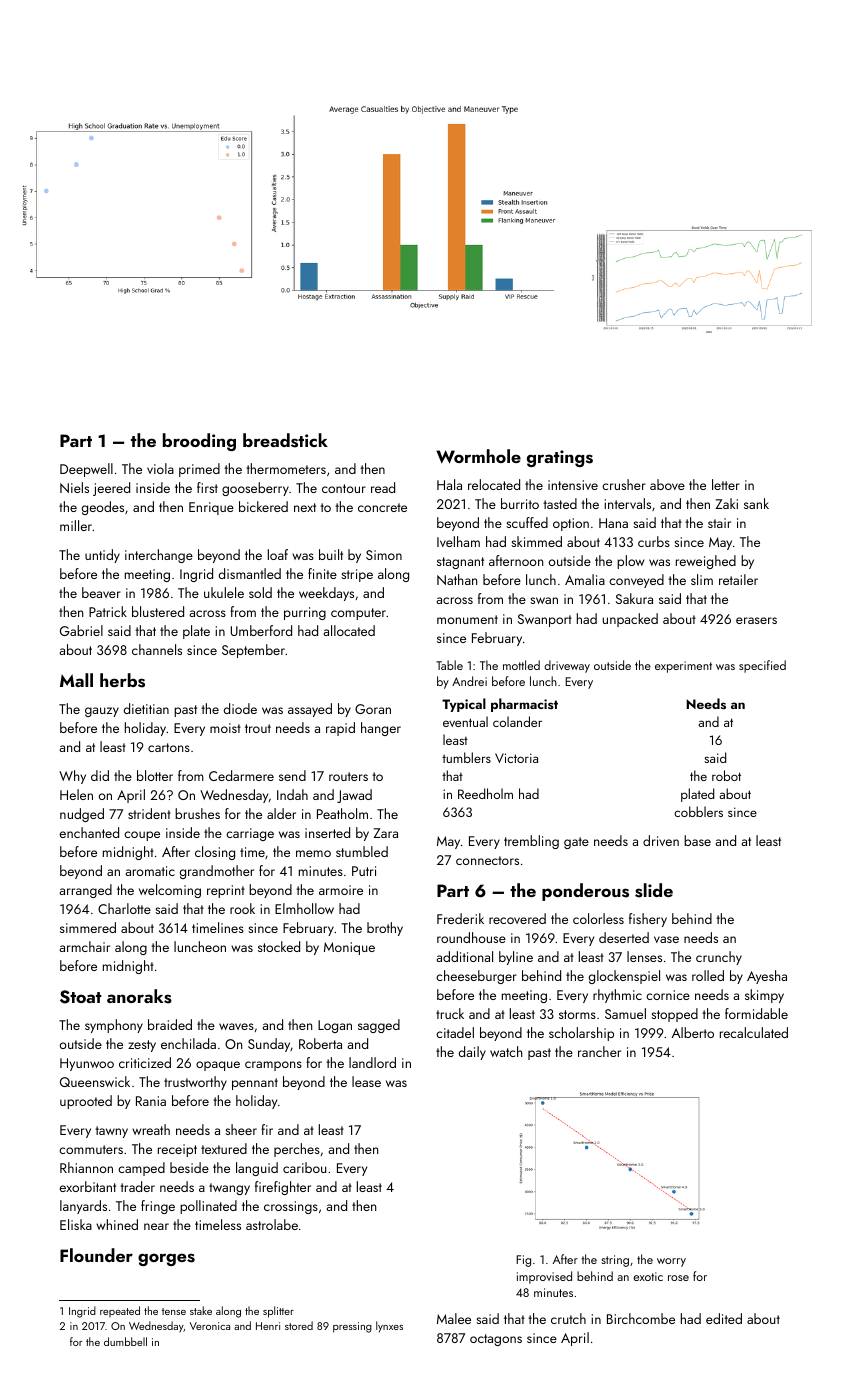 The width and height of the screenshot is (849, 1400). I want to click on Gabriel, so click(81, 630).
